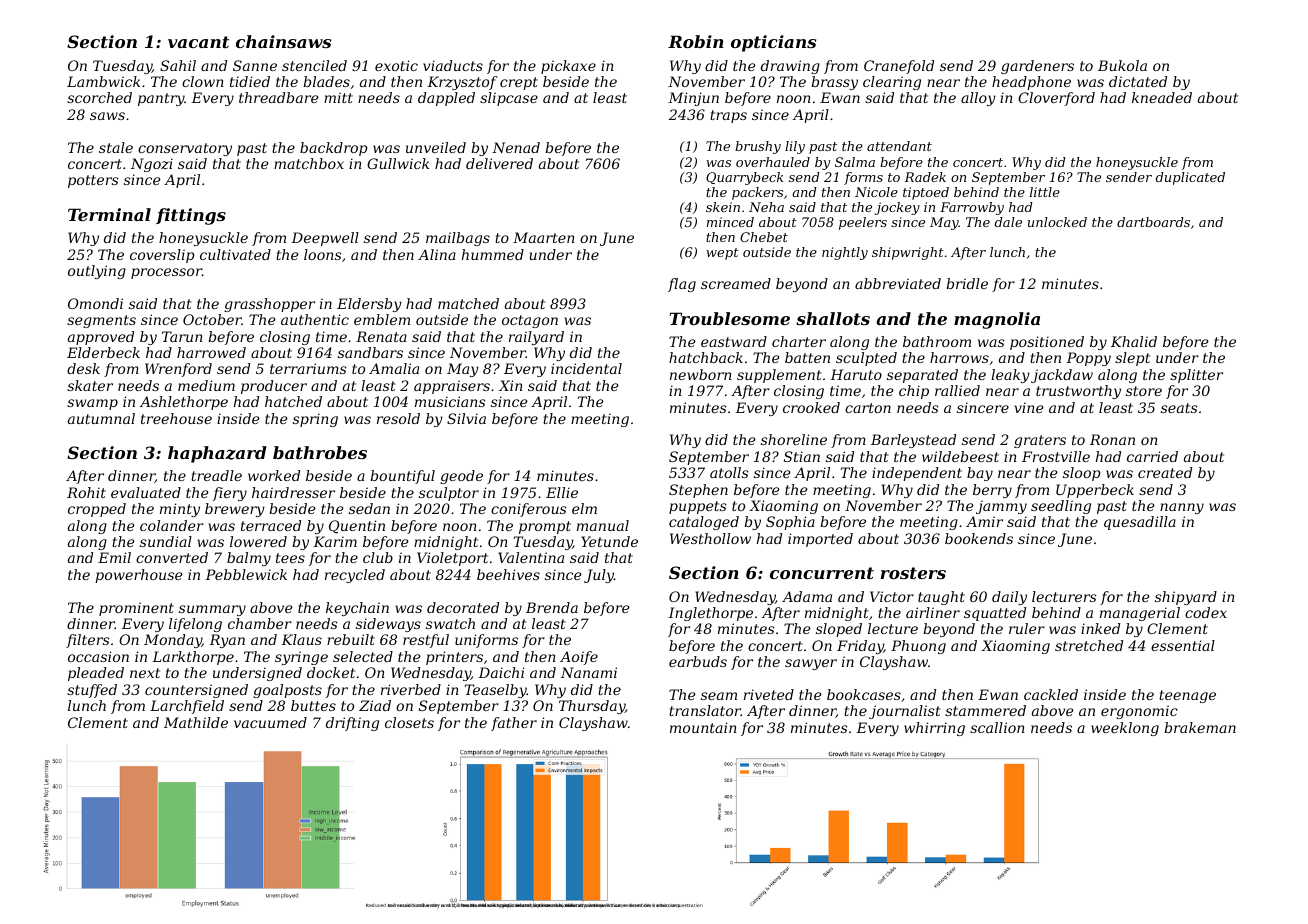  What do you see at coordinates (493, 254) in the document?
I see `hummed` at bounding box center [493, 254].
